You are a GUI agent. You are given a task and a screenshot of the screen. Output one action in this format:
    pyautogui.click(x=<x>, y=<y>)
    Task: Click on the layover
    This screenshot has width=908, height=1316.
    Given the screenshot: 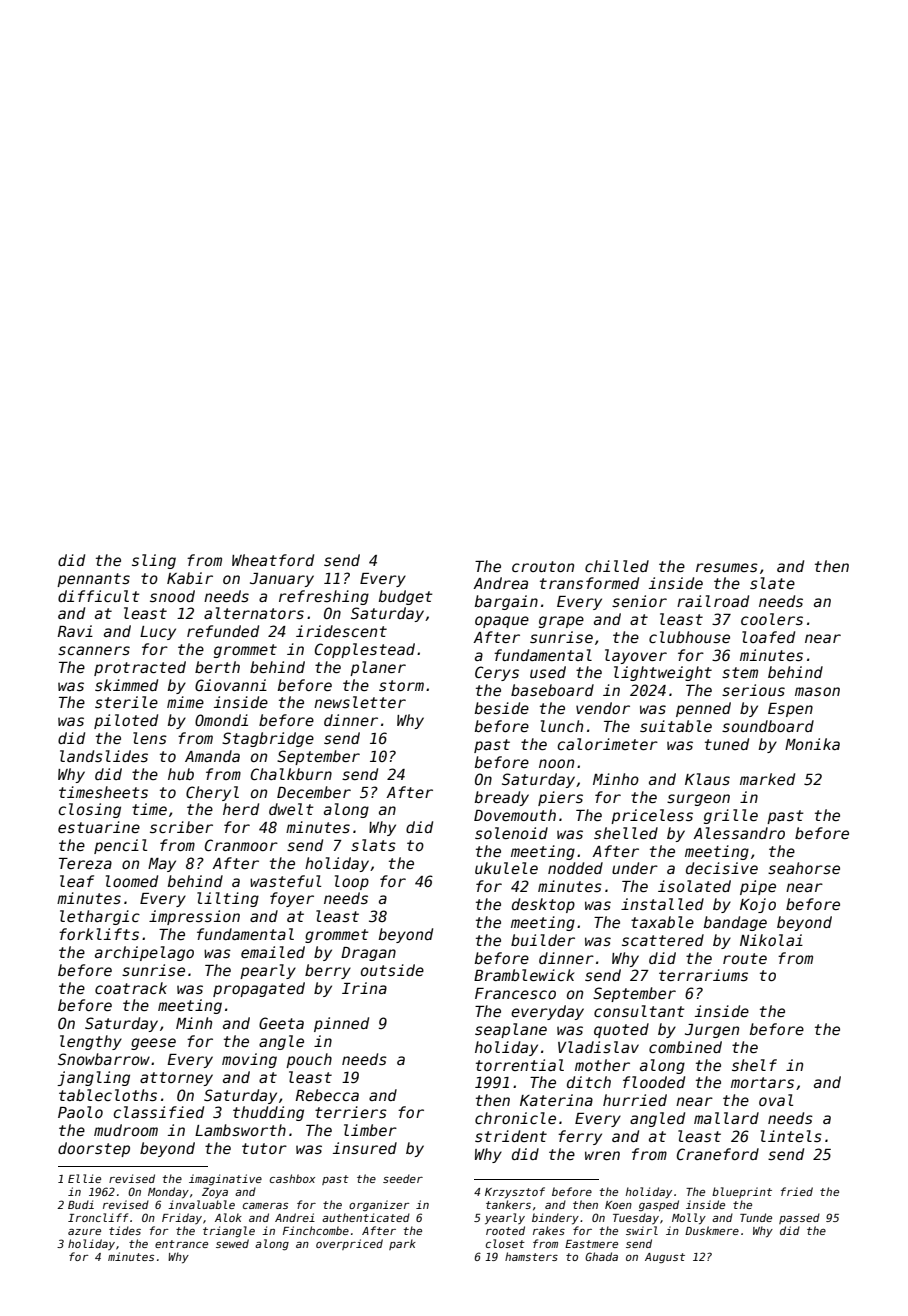 What is the action you would take?
    pyautogui.click(x=636, y=656)
